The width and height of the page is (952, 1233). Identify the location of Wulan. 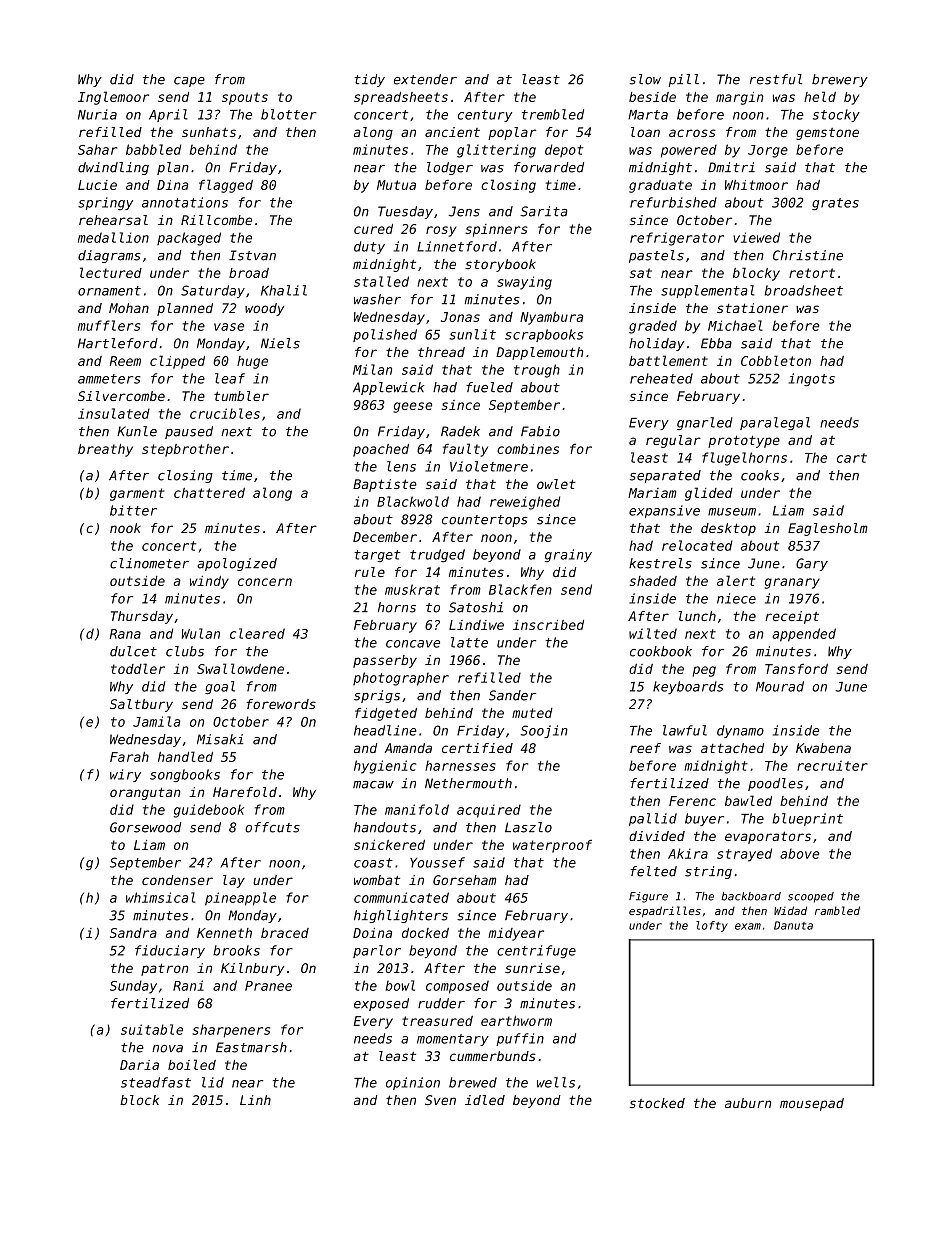
(201, 633).
